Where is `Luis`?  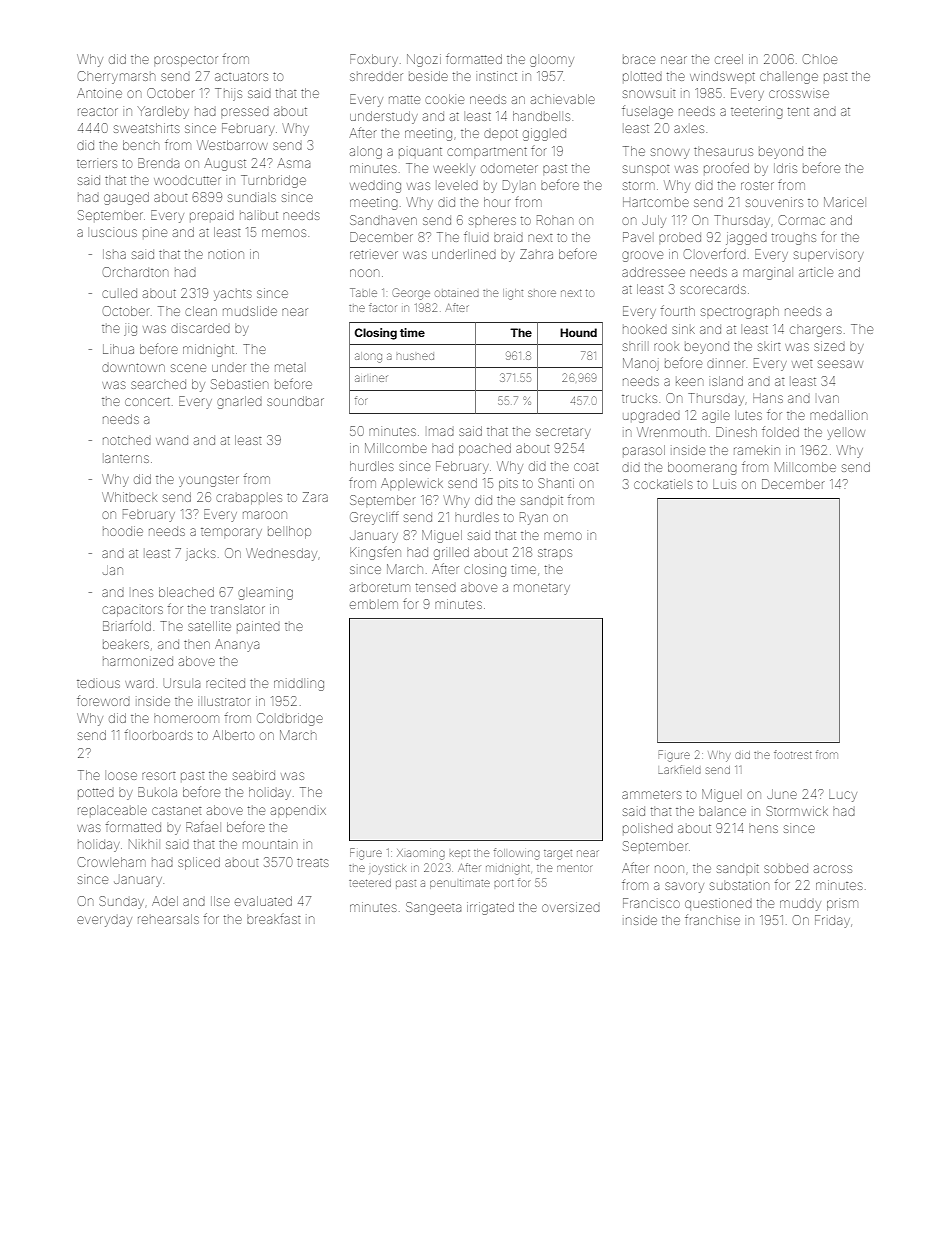 Luis is located at coordinates (724, 484).
